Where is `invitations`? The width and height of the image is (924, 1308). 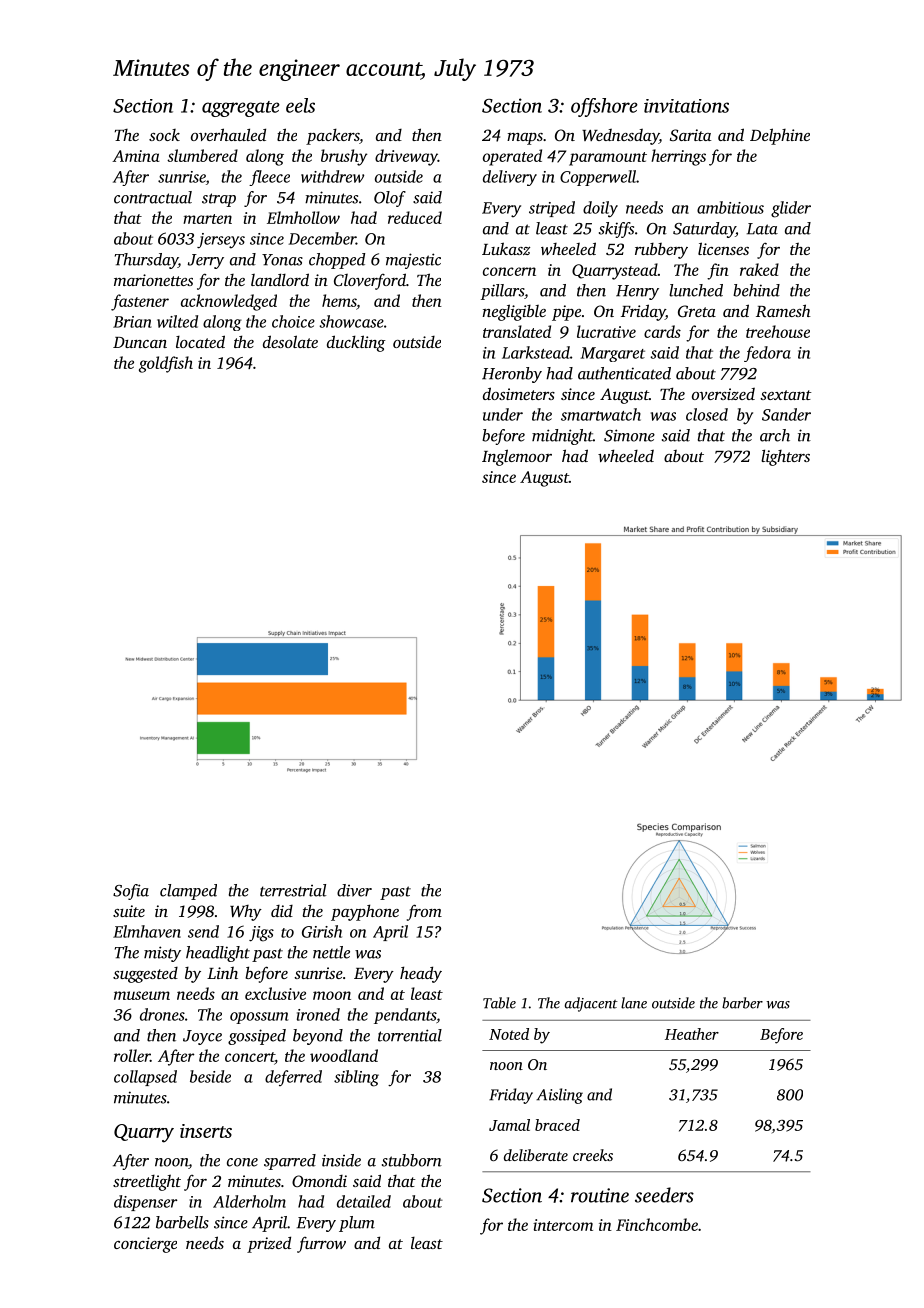
invitations is located at coordinates (686, 106).
